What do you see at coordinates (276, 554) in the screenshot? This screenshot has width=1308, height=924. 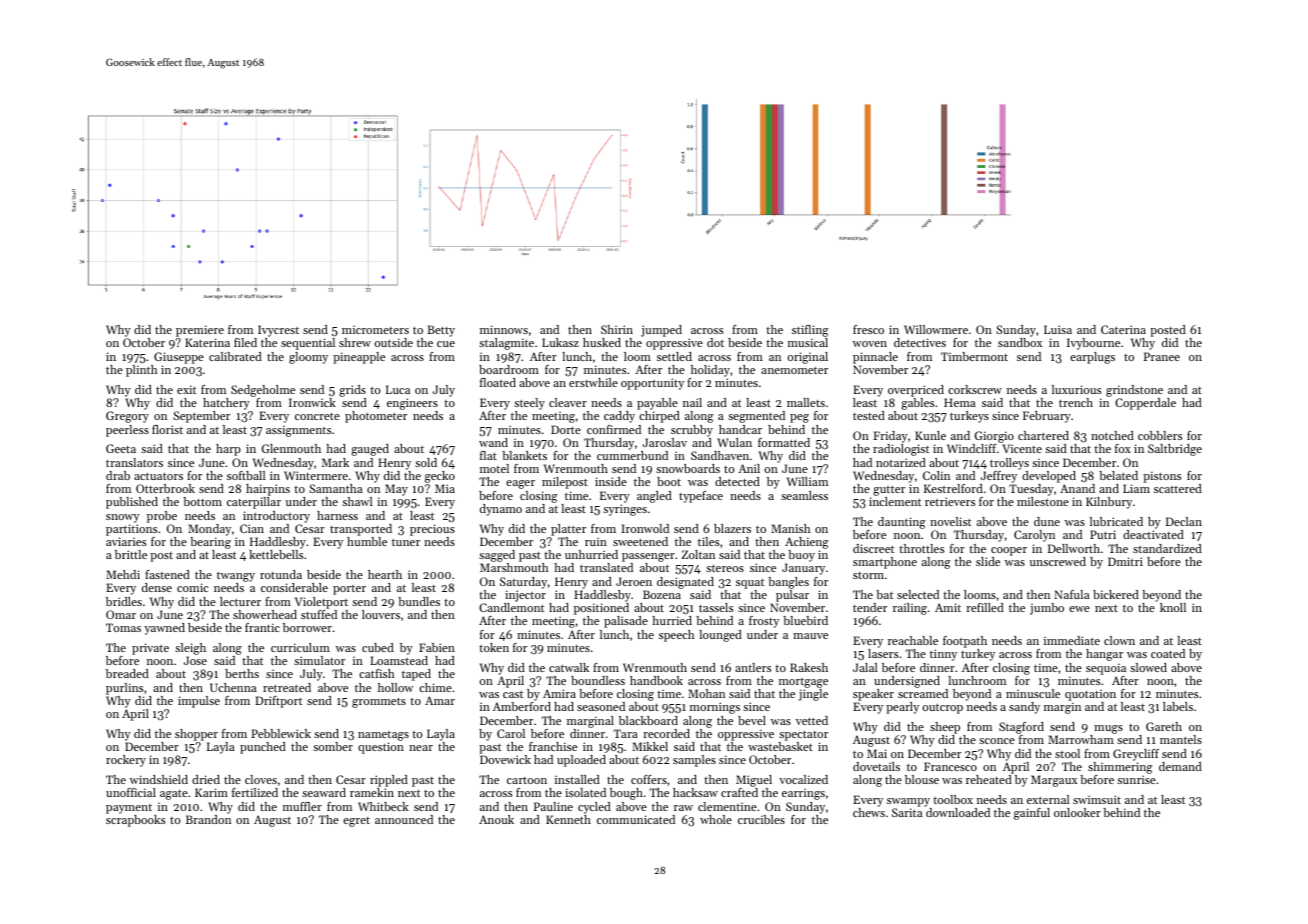 I see `kettlebells` at bounding box center [276, 554].
